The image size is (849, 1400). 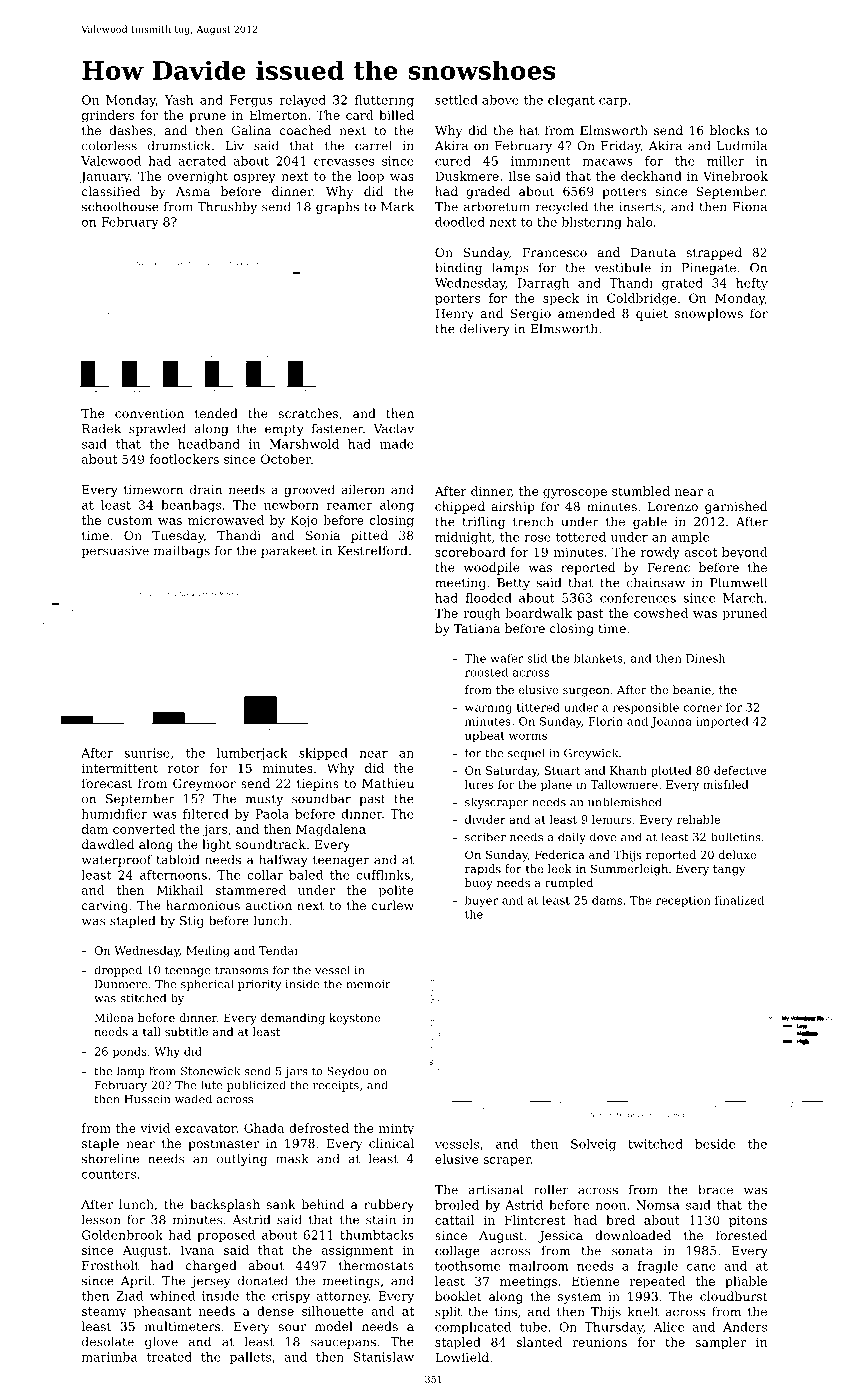 What do you see at coordinates (460, 507) in the page?
I see `chipped` at bounding box center [460, 507].
